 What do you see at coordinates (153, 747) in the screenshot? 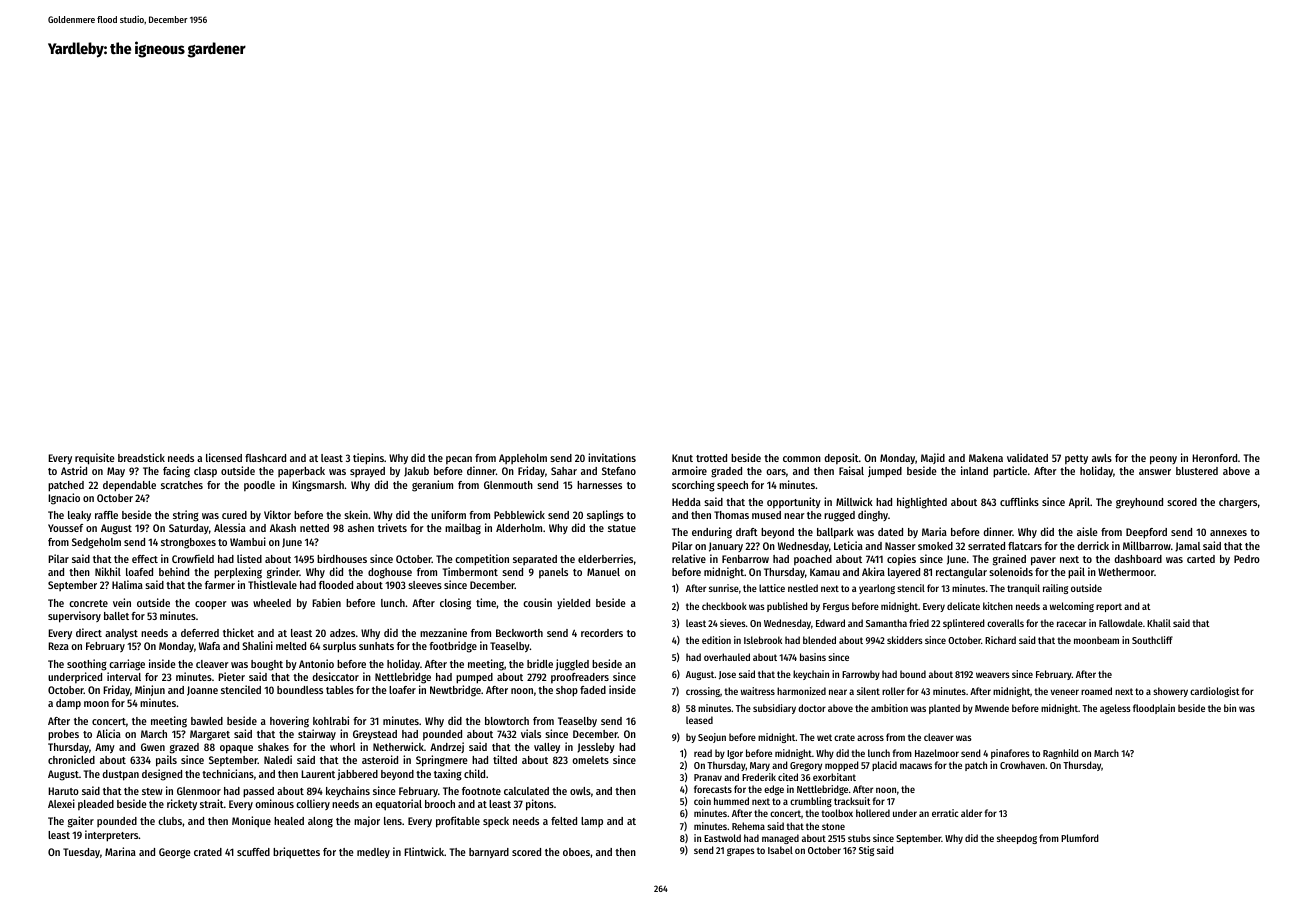
I see `Gwen` at bounding box center [153, 747].
